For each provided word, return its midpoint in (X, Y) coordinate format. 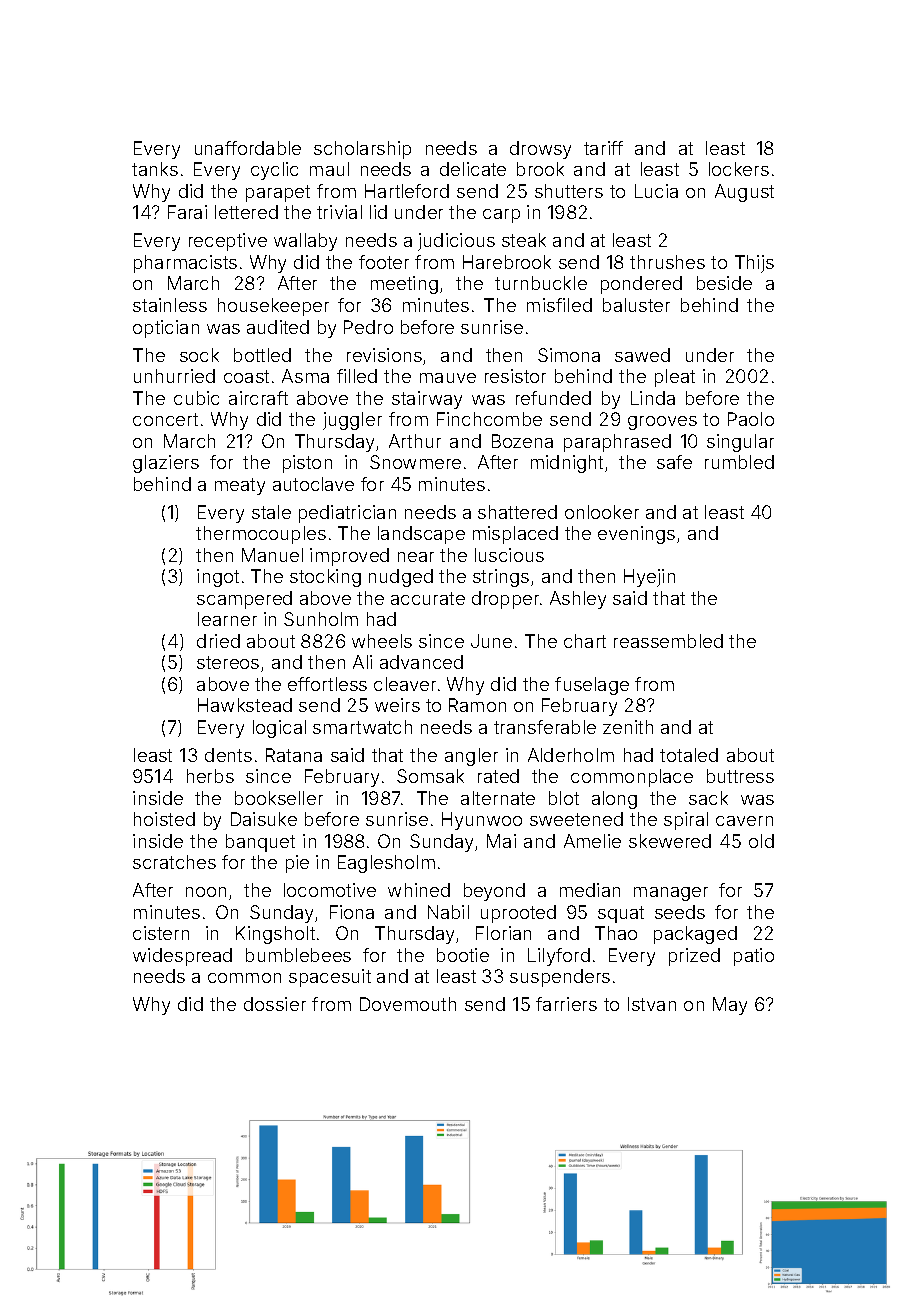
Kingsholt (275, 935)
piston (307, 464)
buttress (740, 776)
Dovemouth (408, 1004)
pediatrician (347, 514)
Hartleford (407, 191)
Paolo (751, 419)
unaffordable (248, 148)
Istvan (652, 1004)
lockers (739, 169)
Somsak (430, 776)
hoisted (164, 819)
